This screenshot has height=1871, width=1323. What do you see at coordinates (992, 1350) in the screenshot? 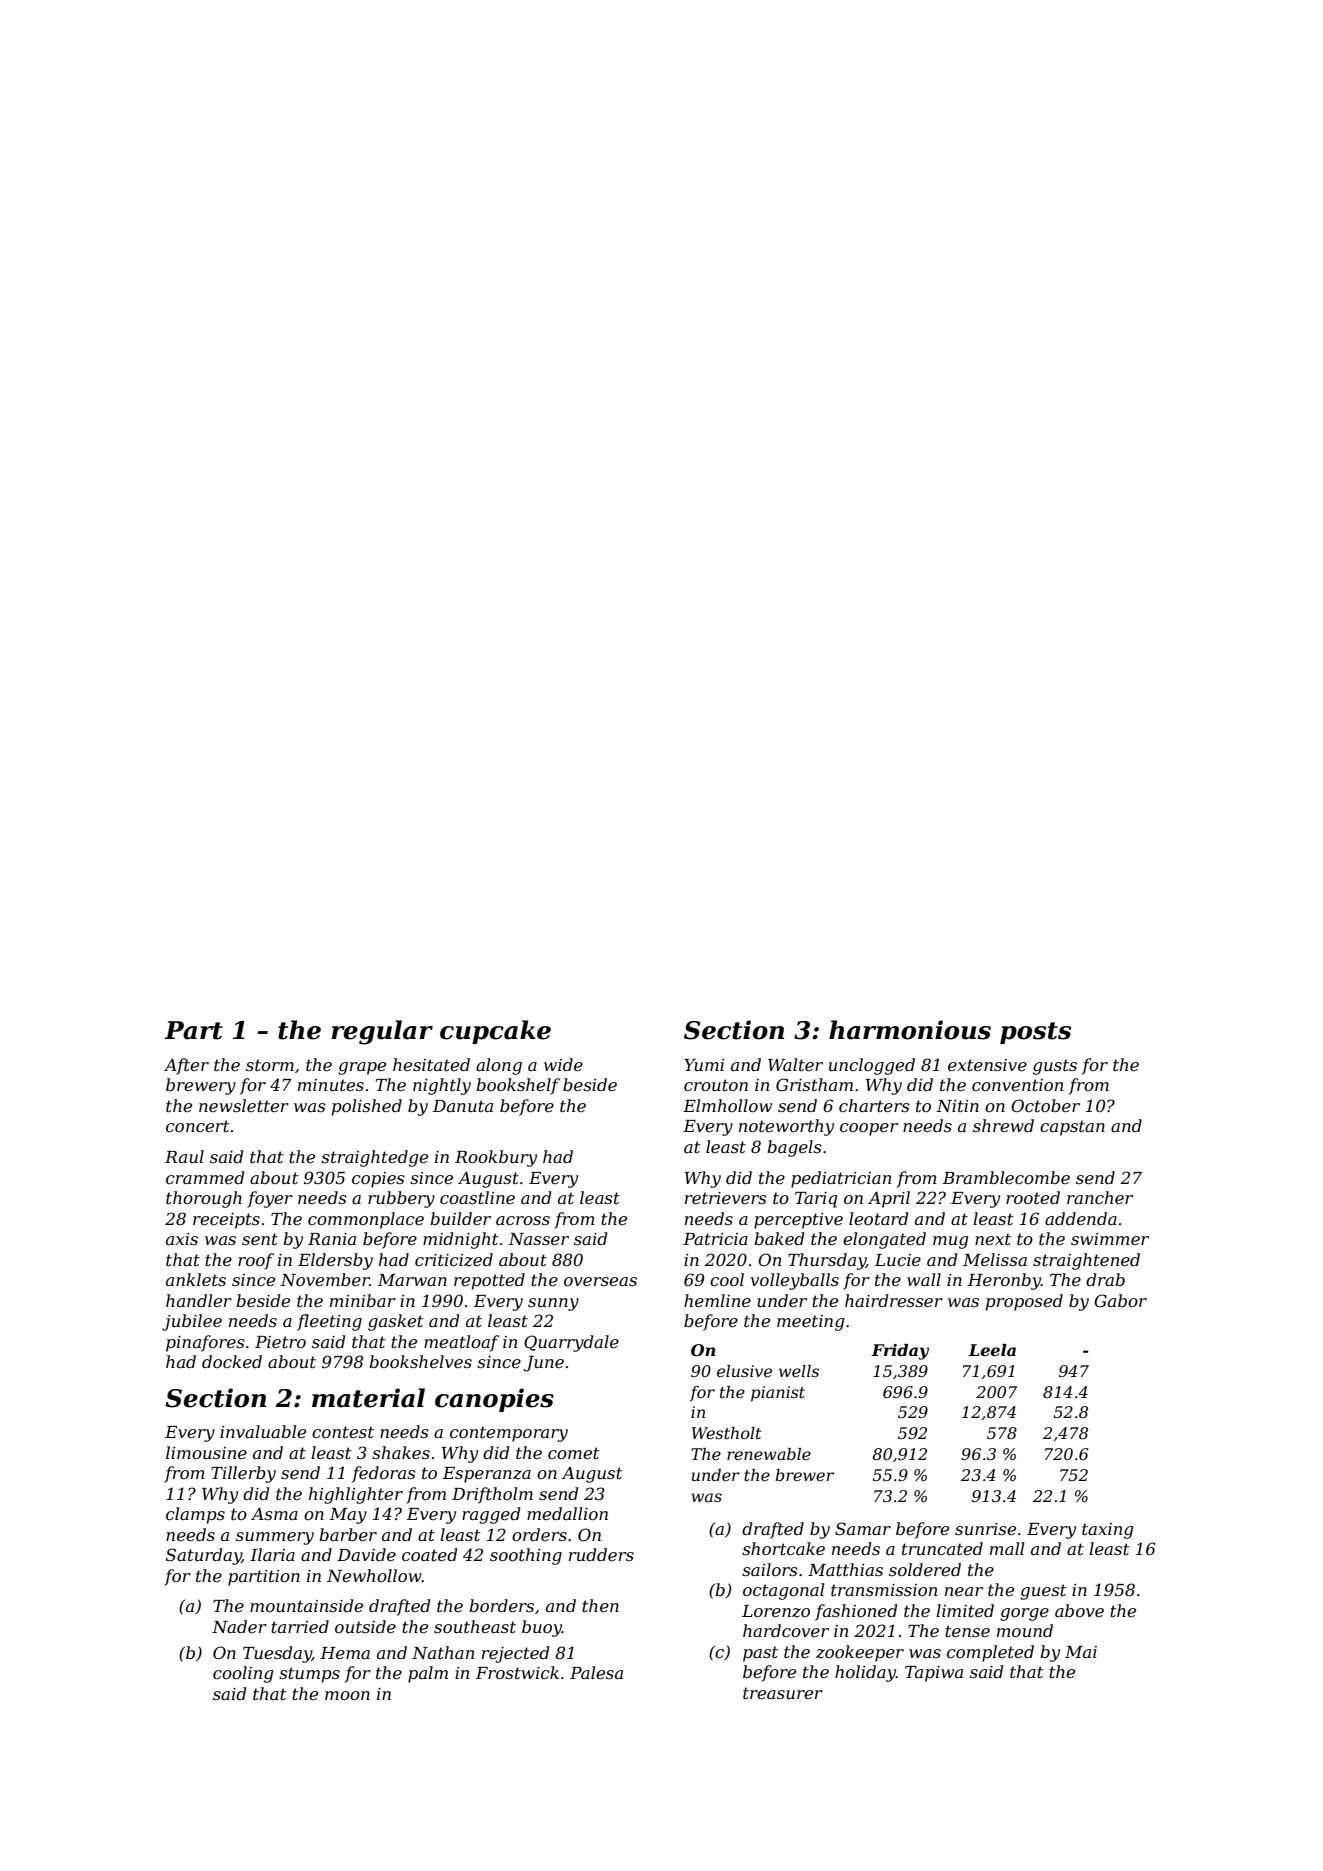
I see `Leela` at bounding box center [992, 1350].
